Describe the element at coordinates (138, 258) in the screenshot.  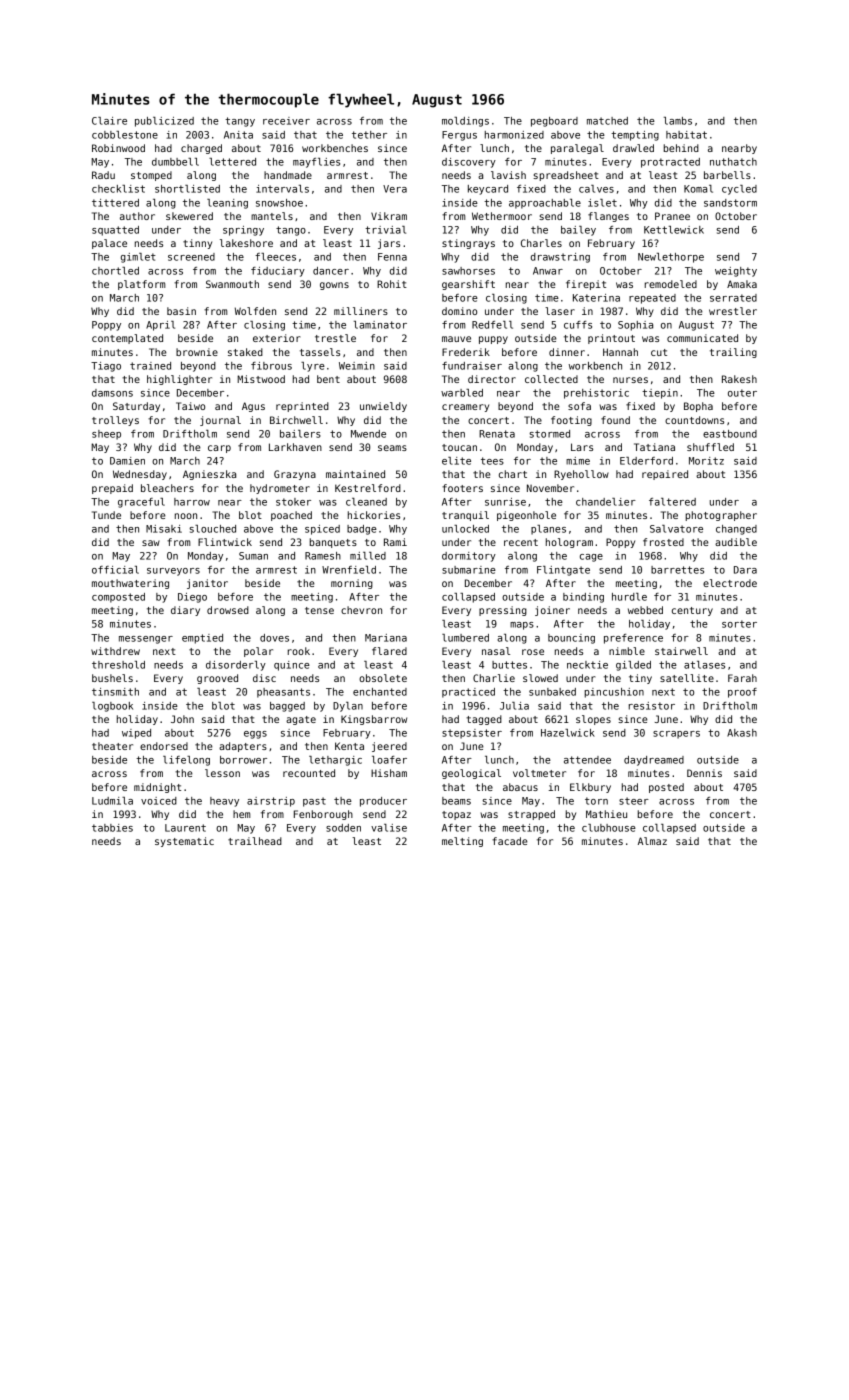
I see `gimlet` at that location.
